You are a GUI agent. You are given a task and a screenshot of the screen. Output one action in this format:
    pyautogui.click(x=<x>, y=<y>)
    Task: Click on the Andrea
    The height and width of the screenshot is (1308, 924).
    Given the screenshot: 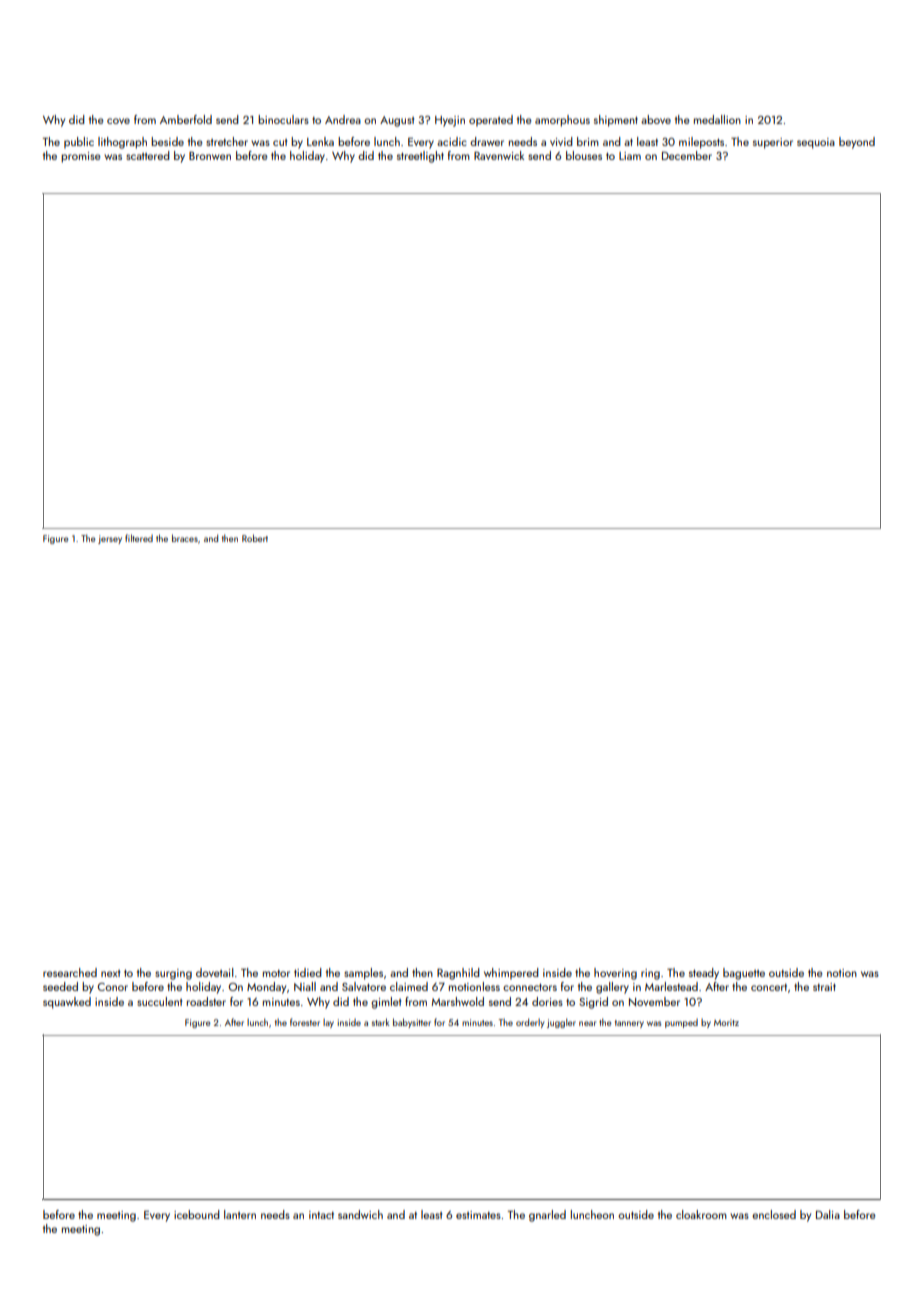 What is the action you would take?
    pyautogui.click(x=343, y=119)
